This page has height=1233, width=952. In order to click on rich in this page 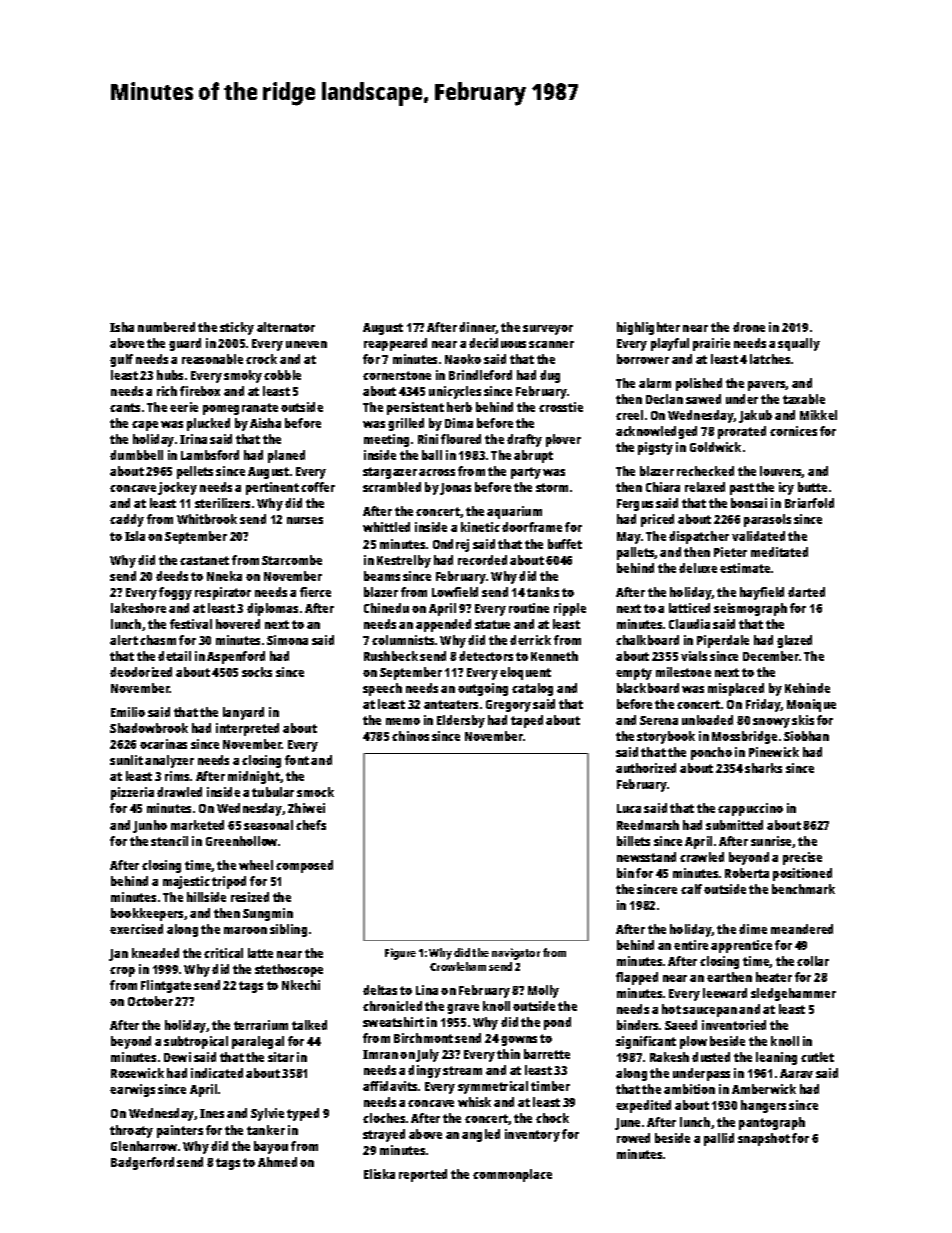, I will do `click(167, 391)`.
